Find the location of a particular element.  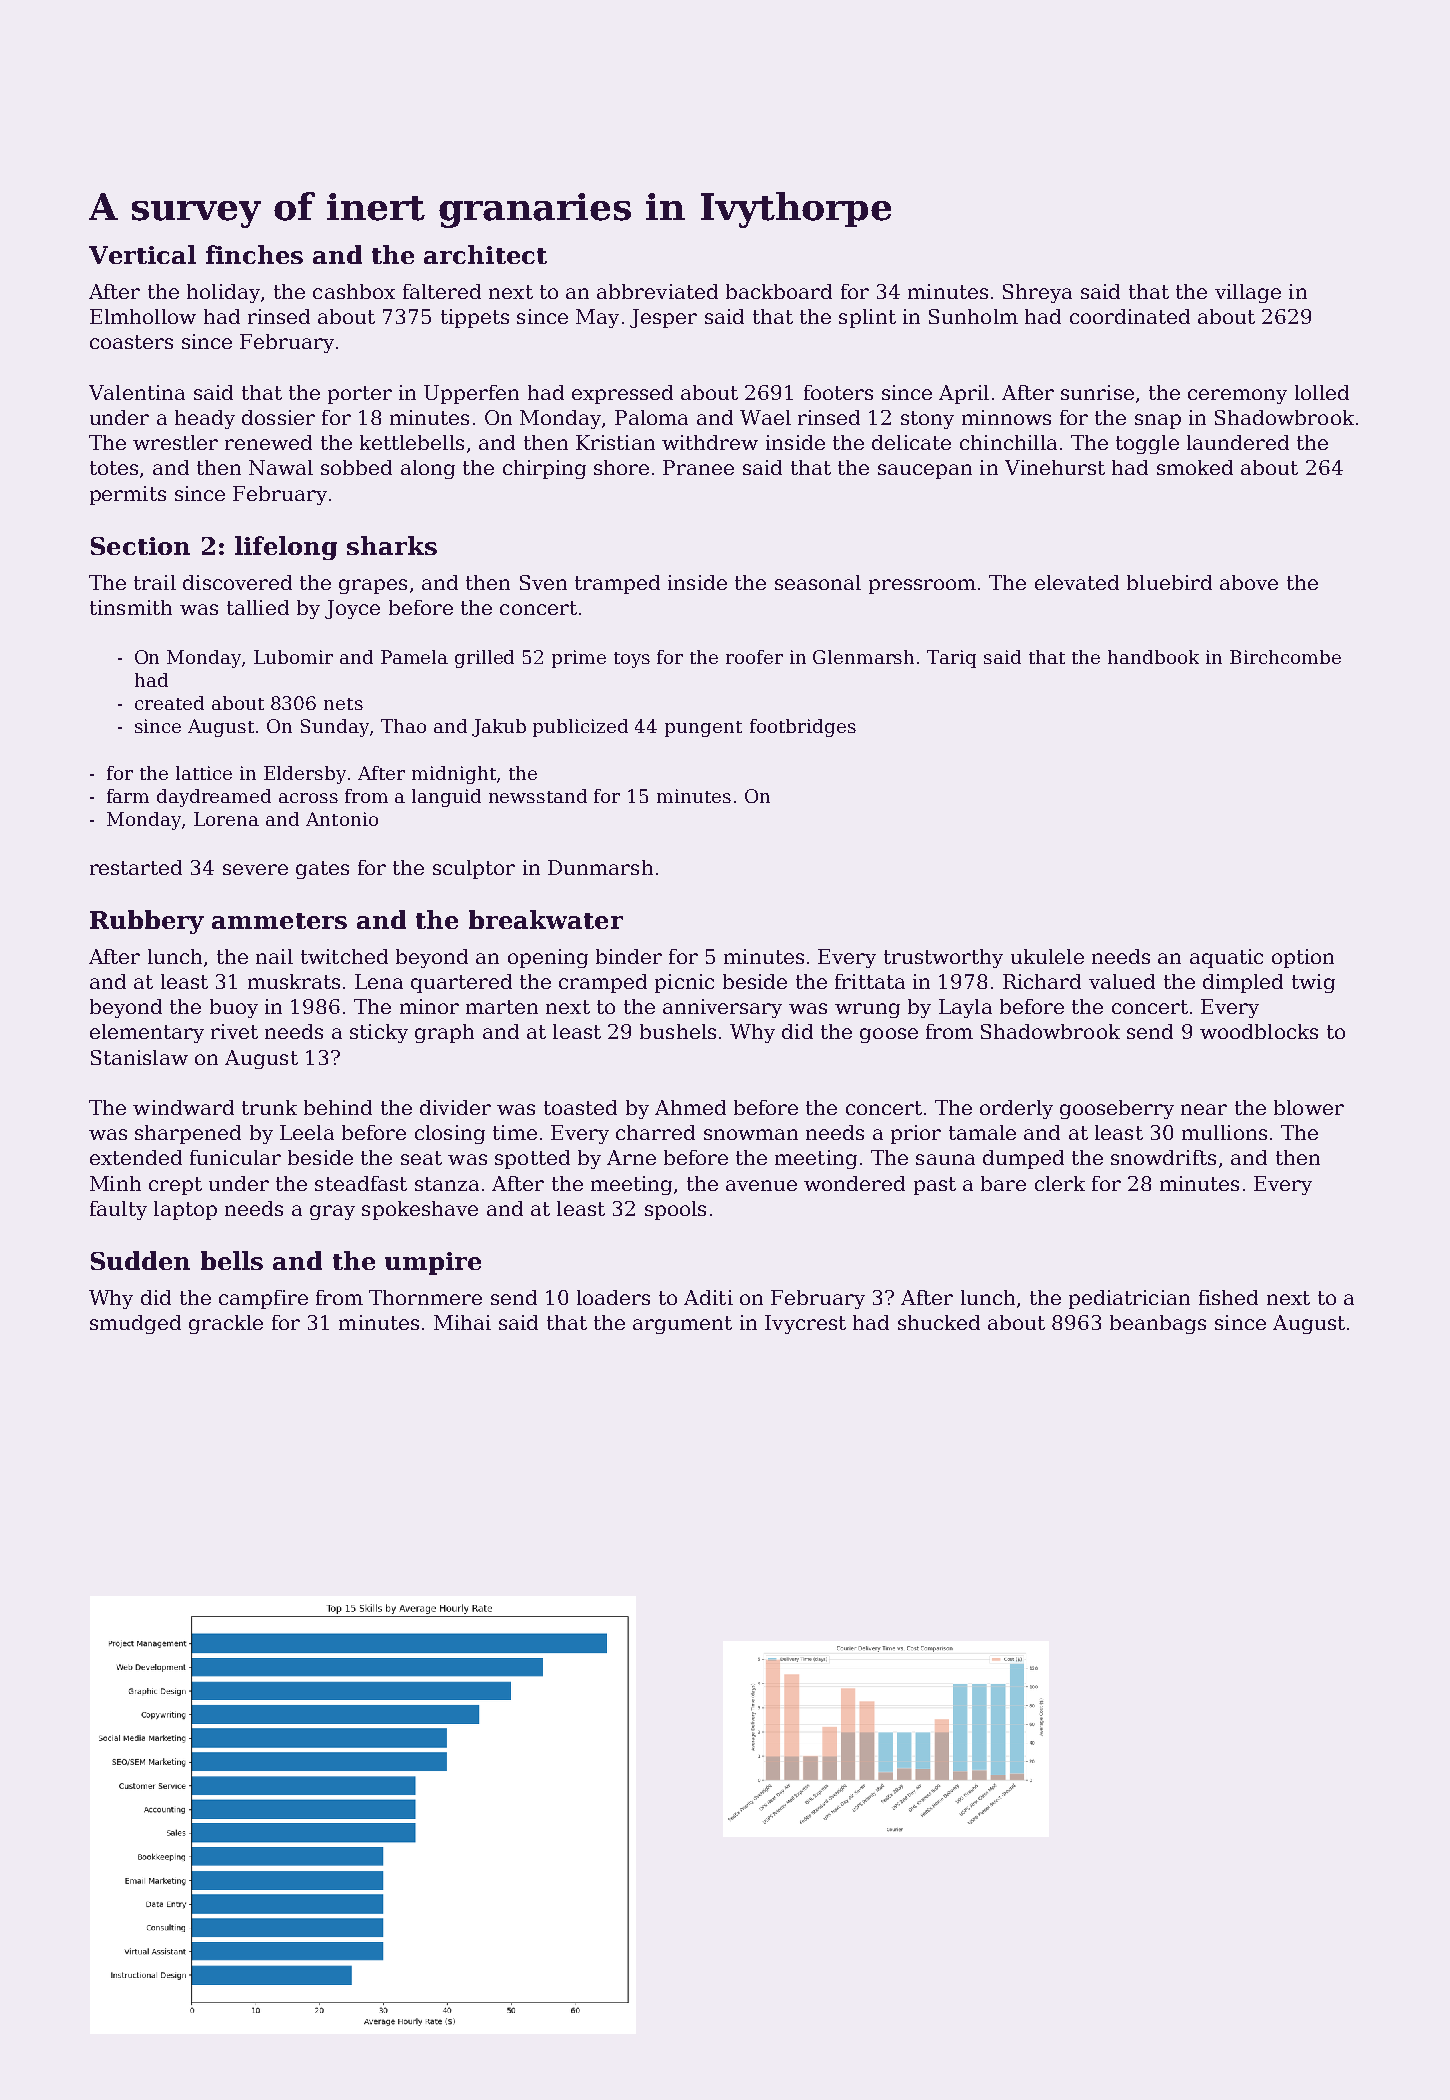

Birchcombe is located at coordinates (1285, 657).
